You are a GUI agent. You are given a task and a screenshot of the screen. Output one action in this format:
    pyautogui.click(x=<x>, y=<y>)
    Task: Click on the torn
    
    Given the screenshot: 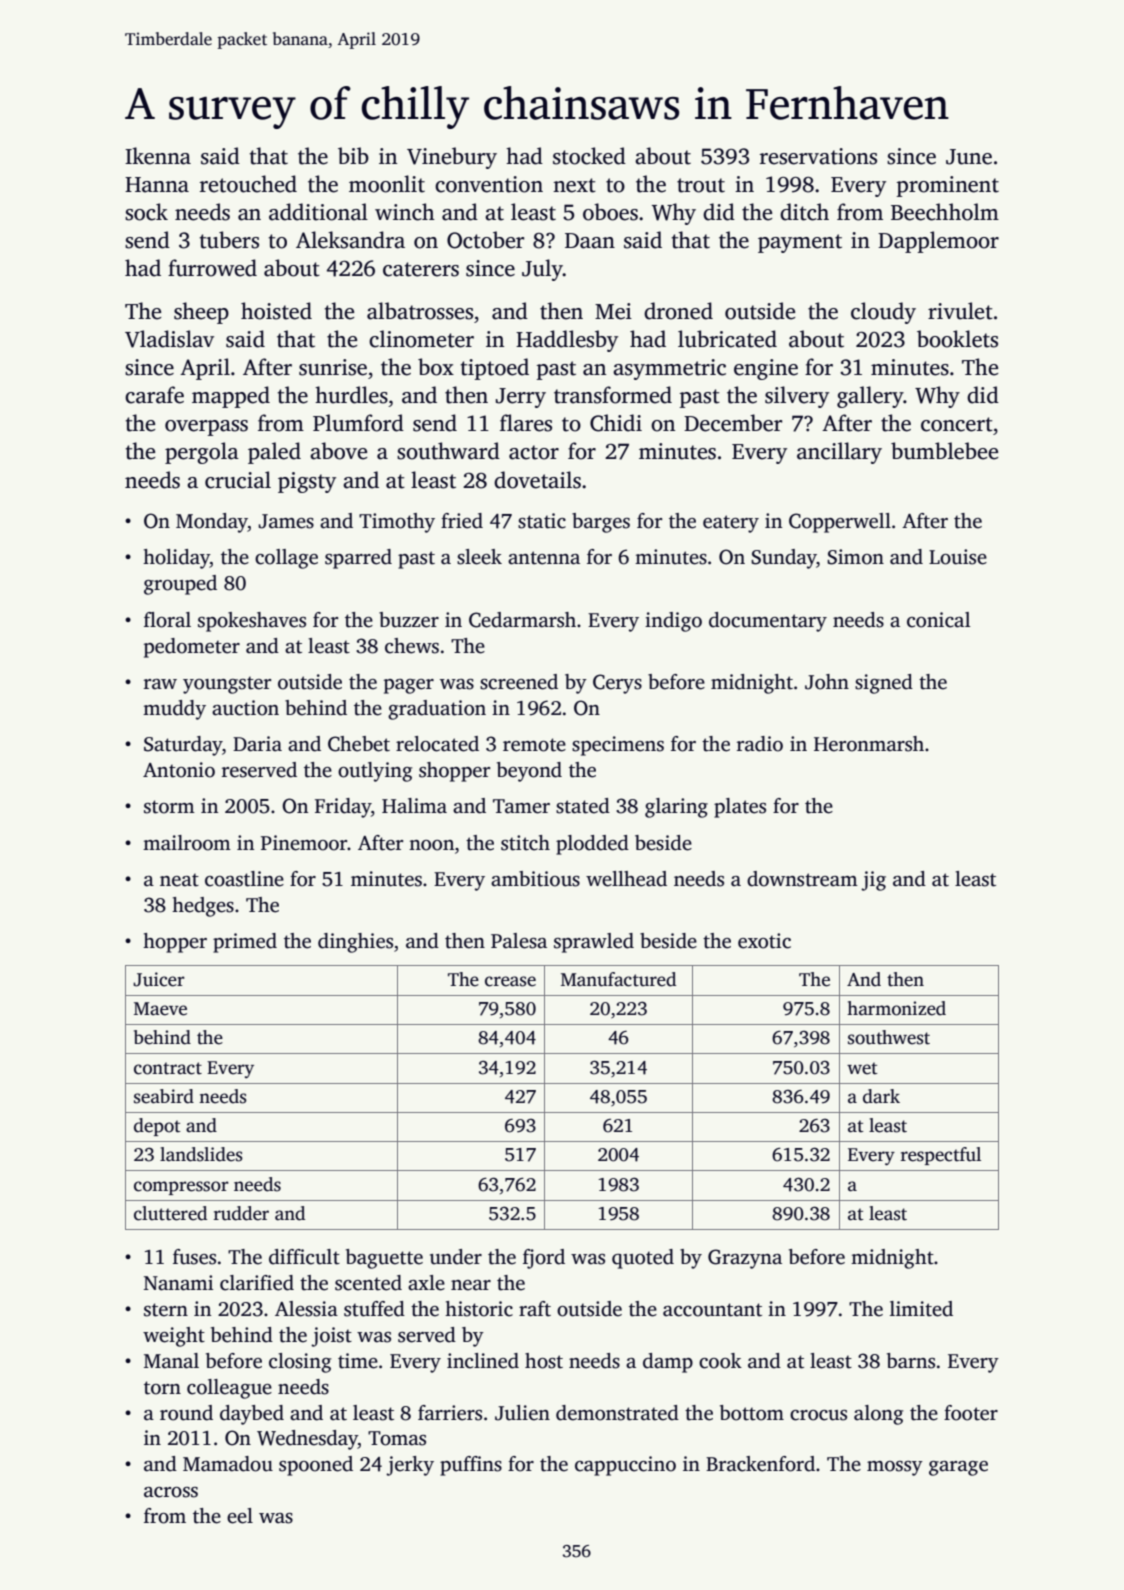 What is the action you would take?
    pyautogui.click(x=162, y=1388)
